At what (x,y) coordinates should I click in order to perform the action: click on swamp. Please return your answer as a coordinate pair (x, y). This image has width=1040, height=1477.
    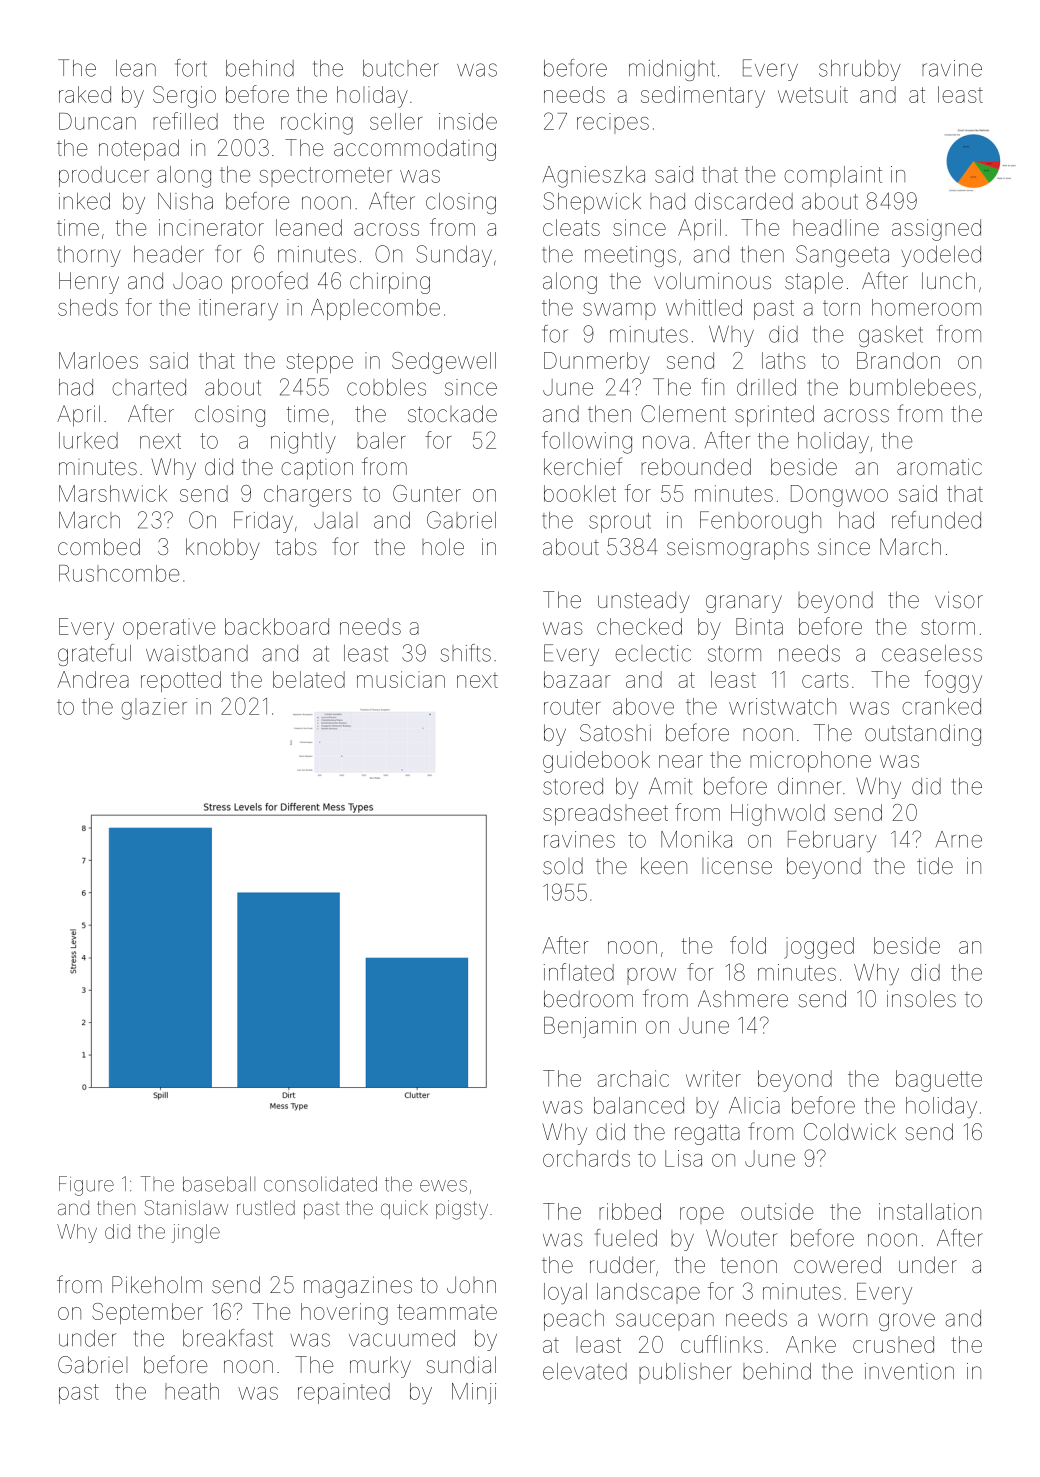
    Looking at the image, I should click on (619, 311).
